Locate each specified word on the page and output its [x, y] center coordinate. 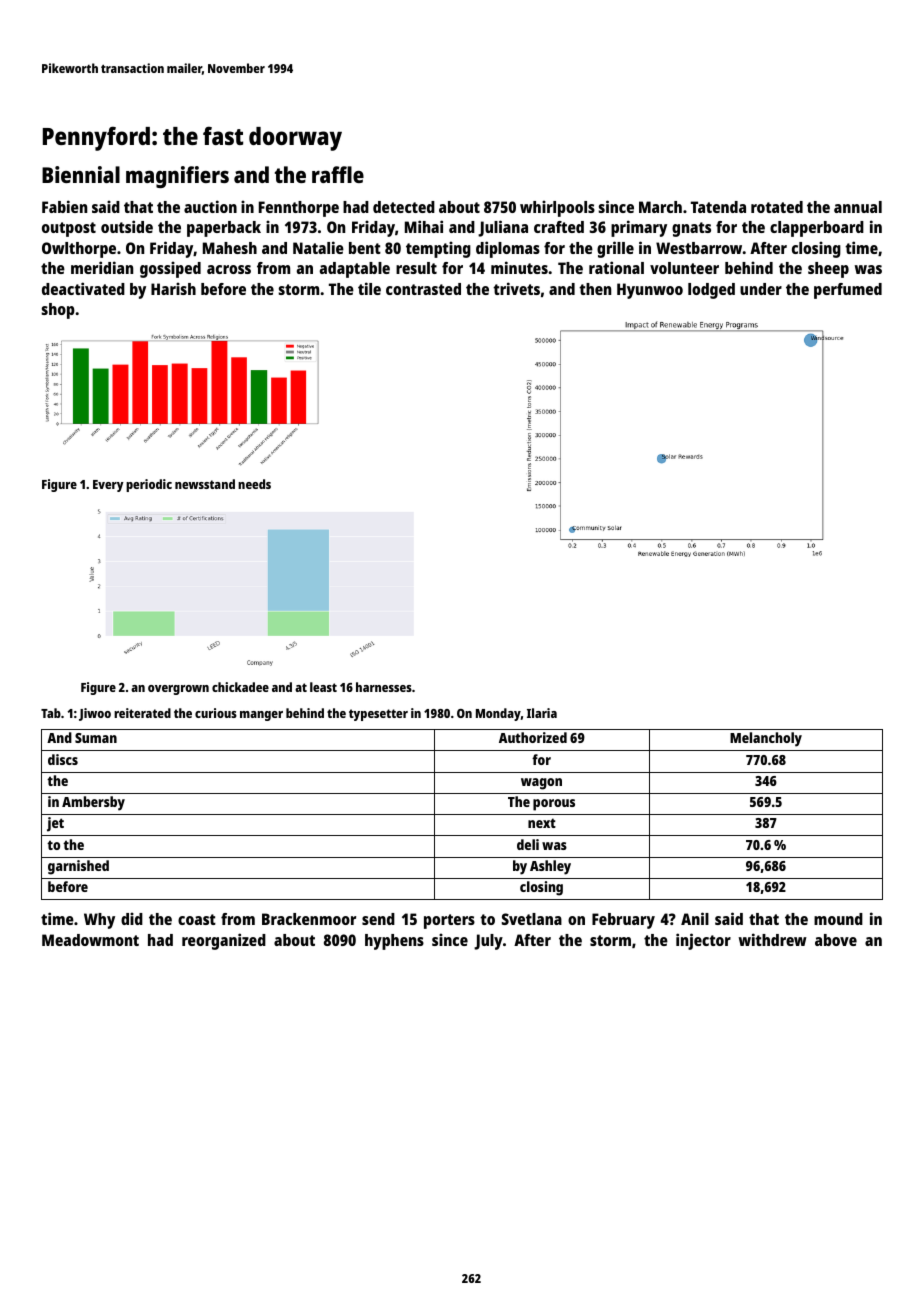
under [761, 289]
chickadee [240, 687]
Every [108, 486]
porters [449, 921]
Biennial [81, 174]
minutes [519, 267]
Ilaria [542, 713]
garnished [78, 867]
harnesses [384, 687]
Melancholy [766, 739]
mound [838, 919]
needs [254, 484]
